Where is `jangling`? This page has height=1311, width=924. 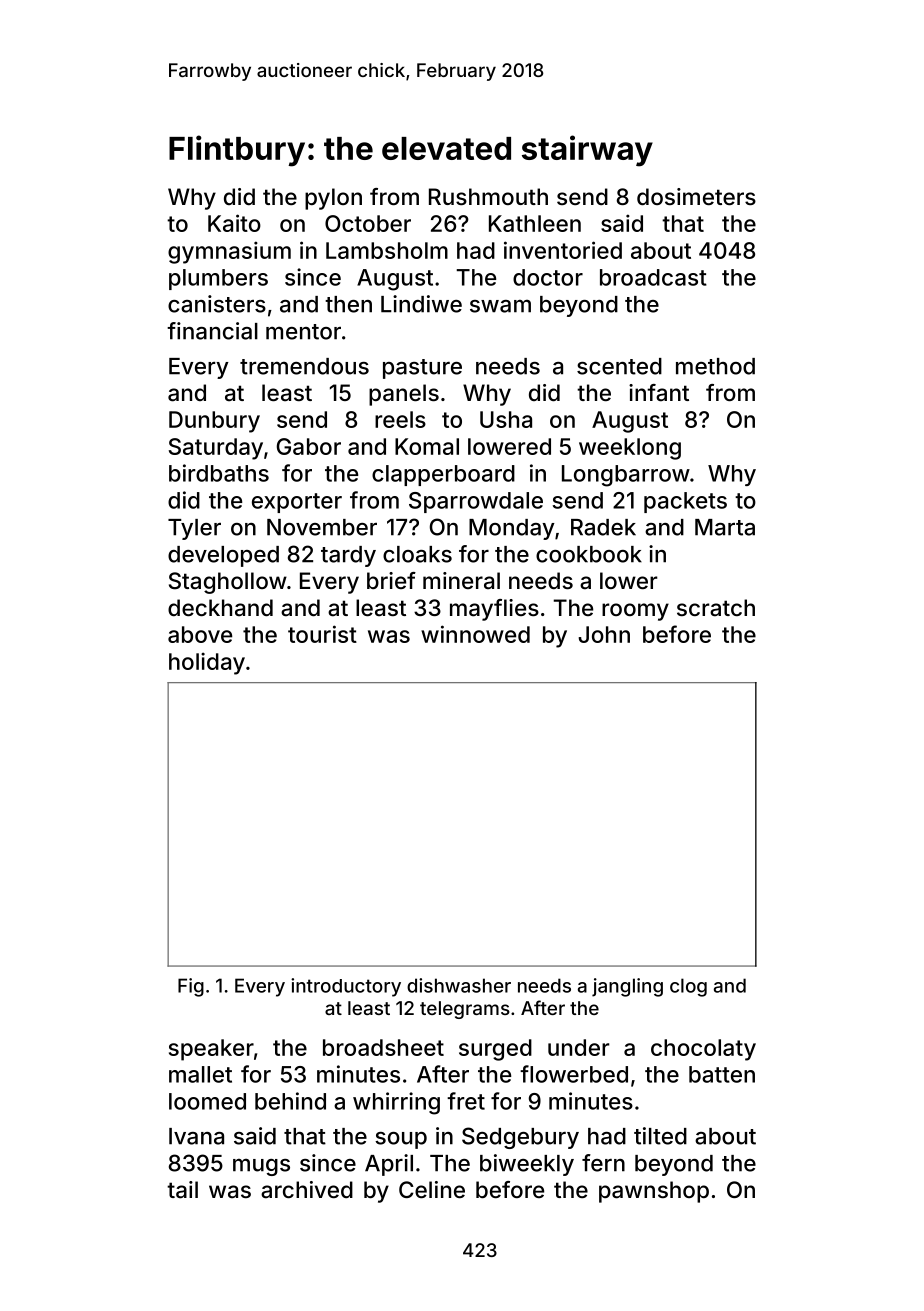
jangling is located at coordinates (627, 987).
